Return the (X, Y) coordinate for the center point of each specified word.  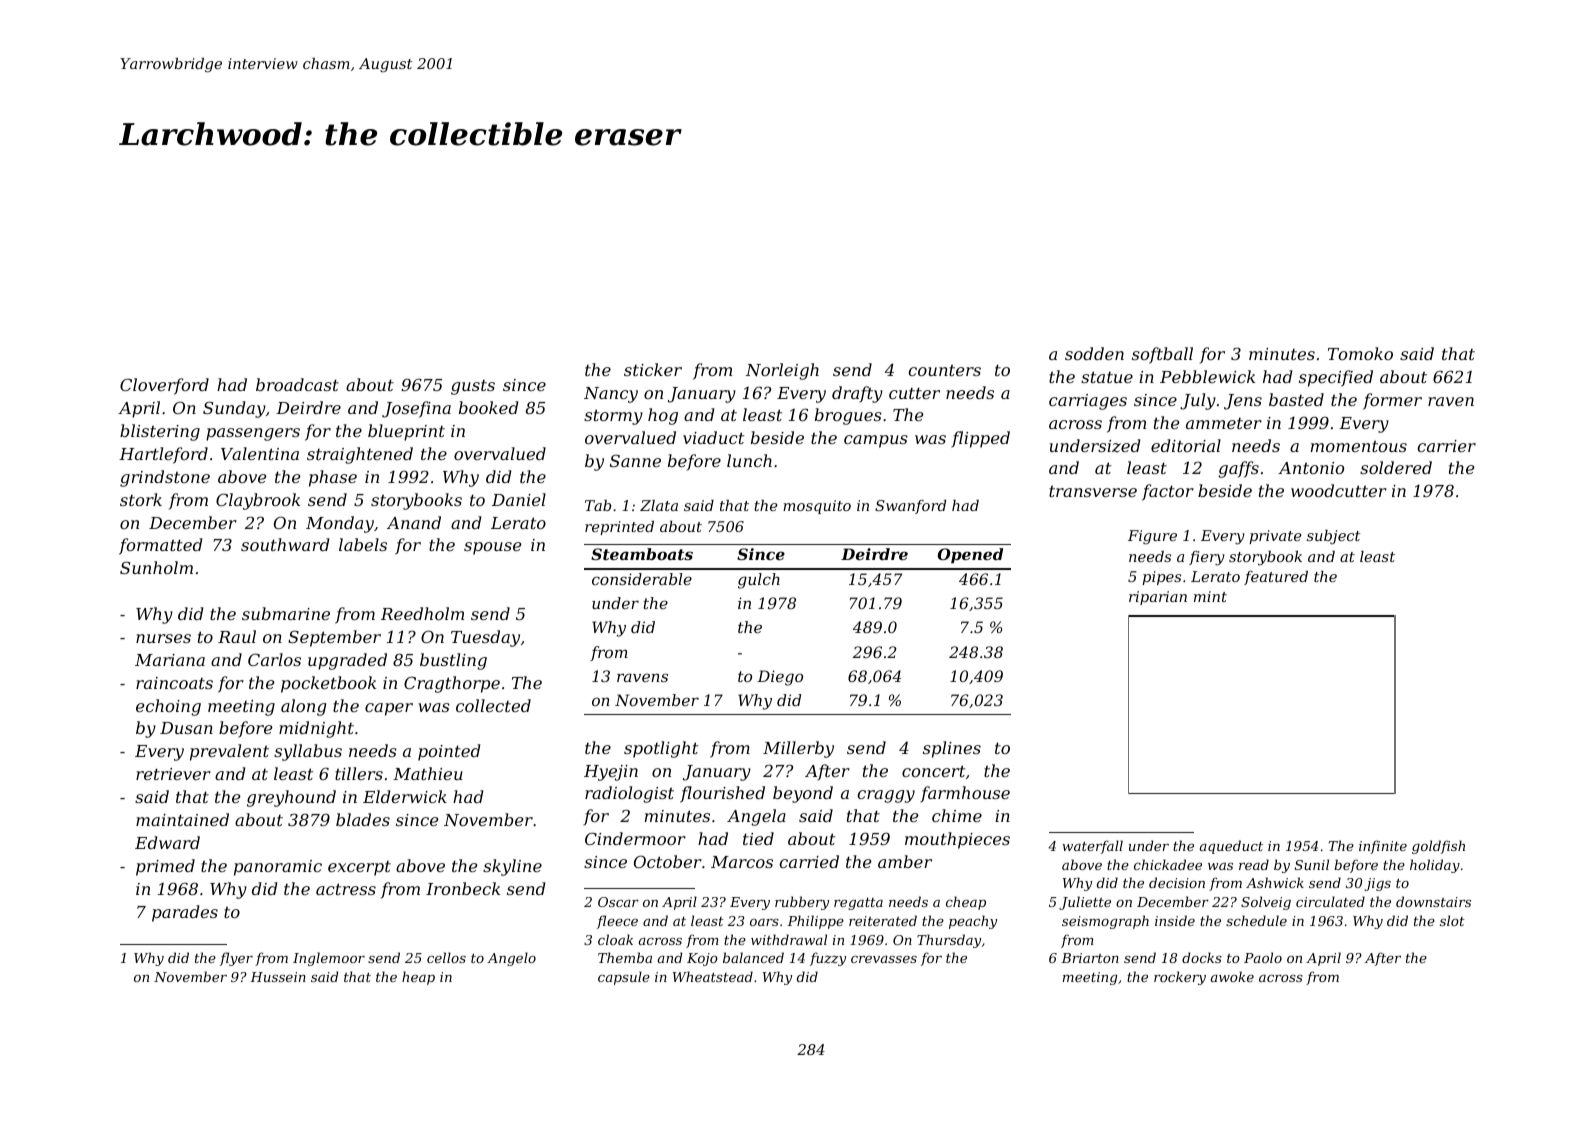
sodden (1094, 353)
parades (185, 913)
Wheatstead (713, 976)
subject (1334, 537)
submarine (286, 613)
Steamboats (642, 554)
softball (1162, 355)
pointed (449, 752)
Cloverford (164, 386)
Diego (780, 678)
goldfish (1438, 847)
